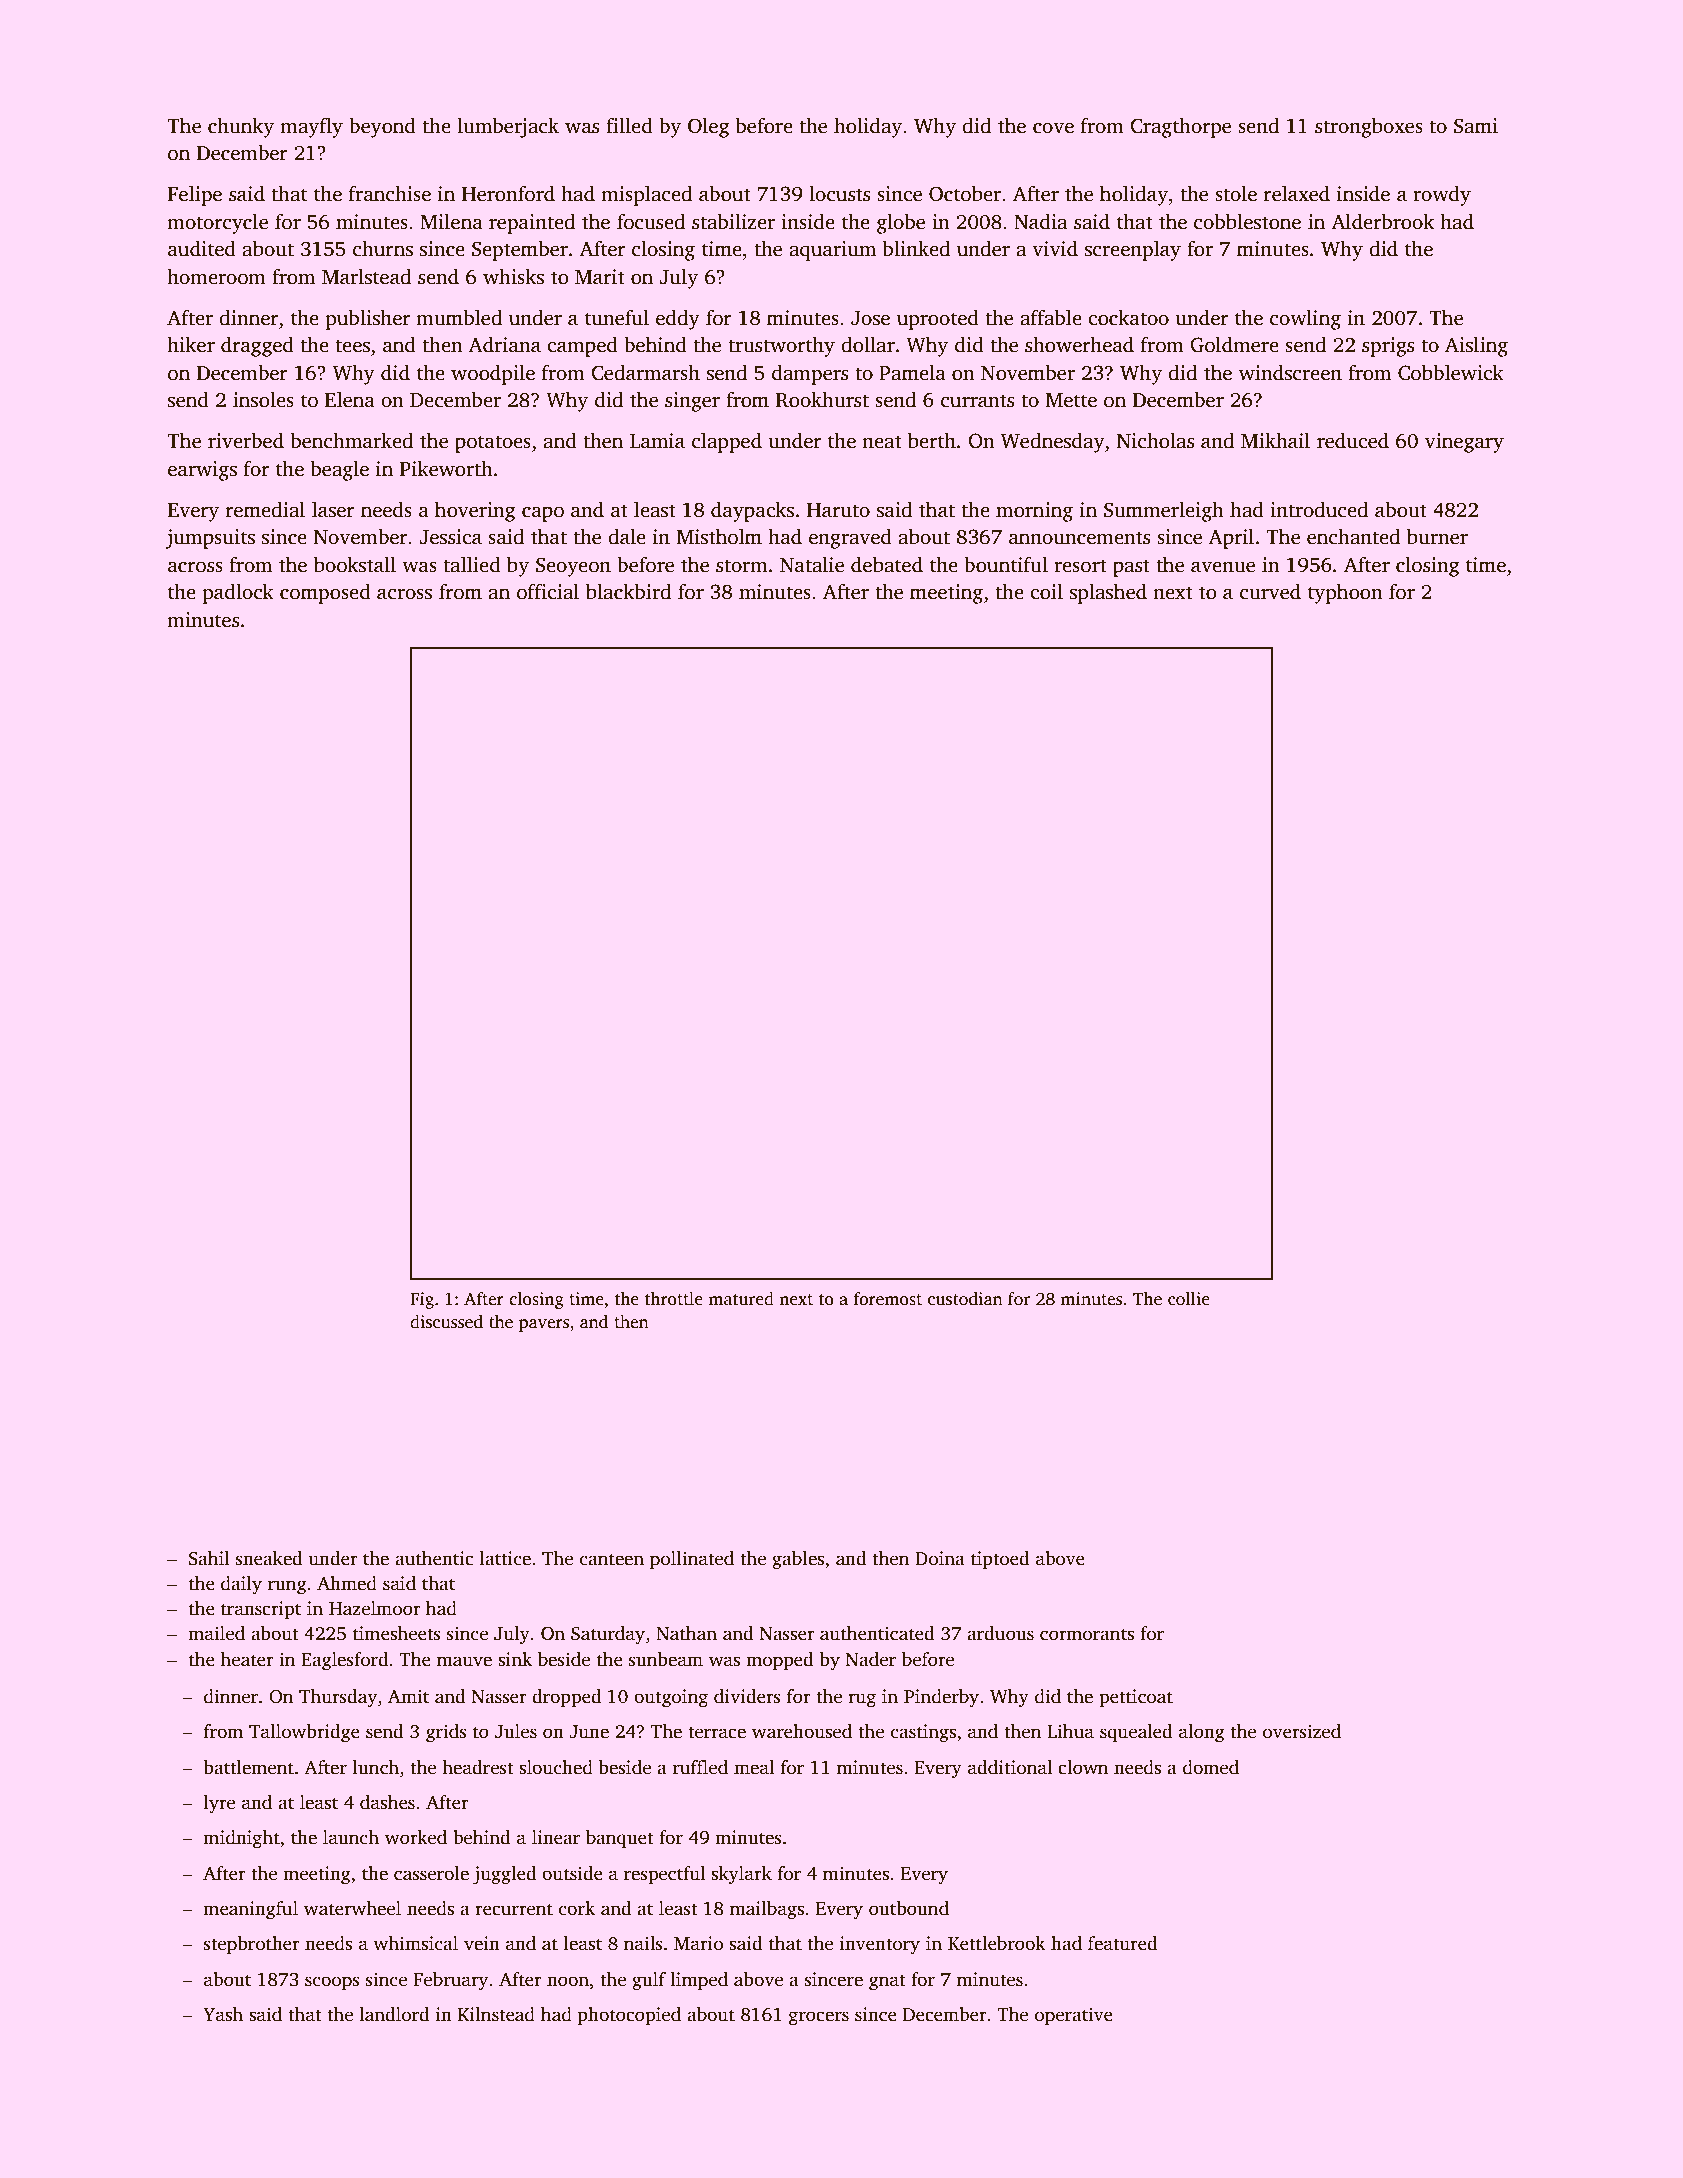 This screenshot has width=1683, height=2178. Describe the element at coordinates (241, 1839) in the screenshot. I see `midnight` at that location.
